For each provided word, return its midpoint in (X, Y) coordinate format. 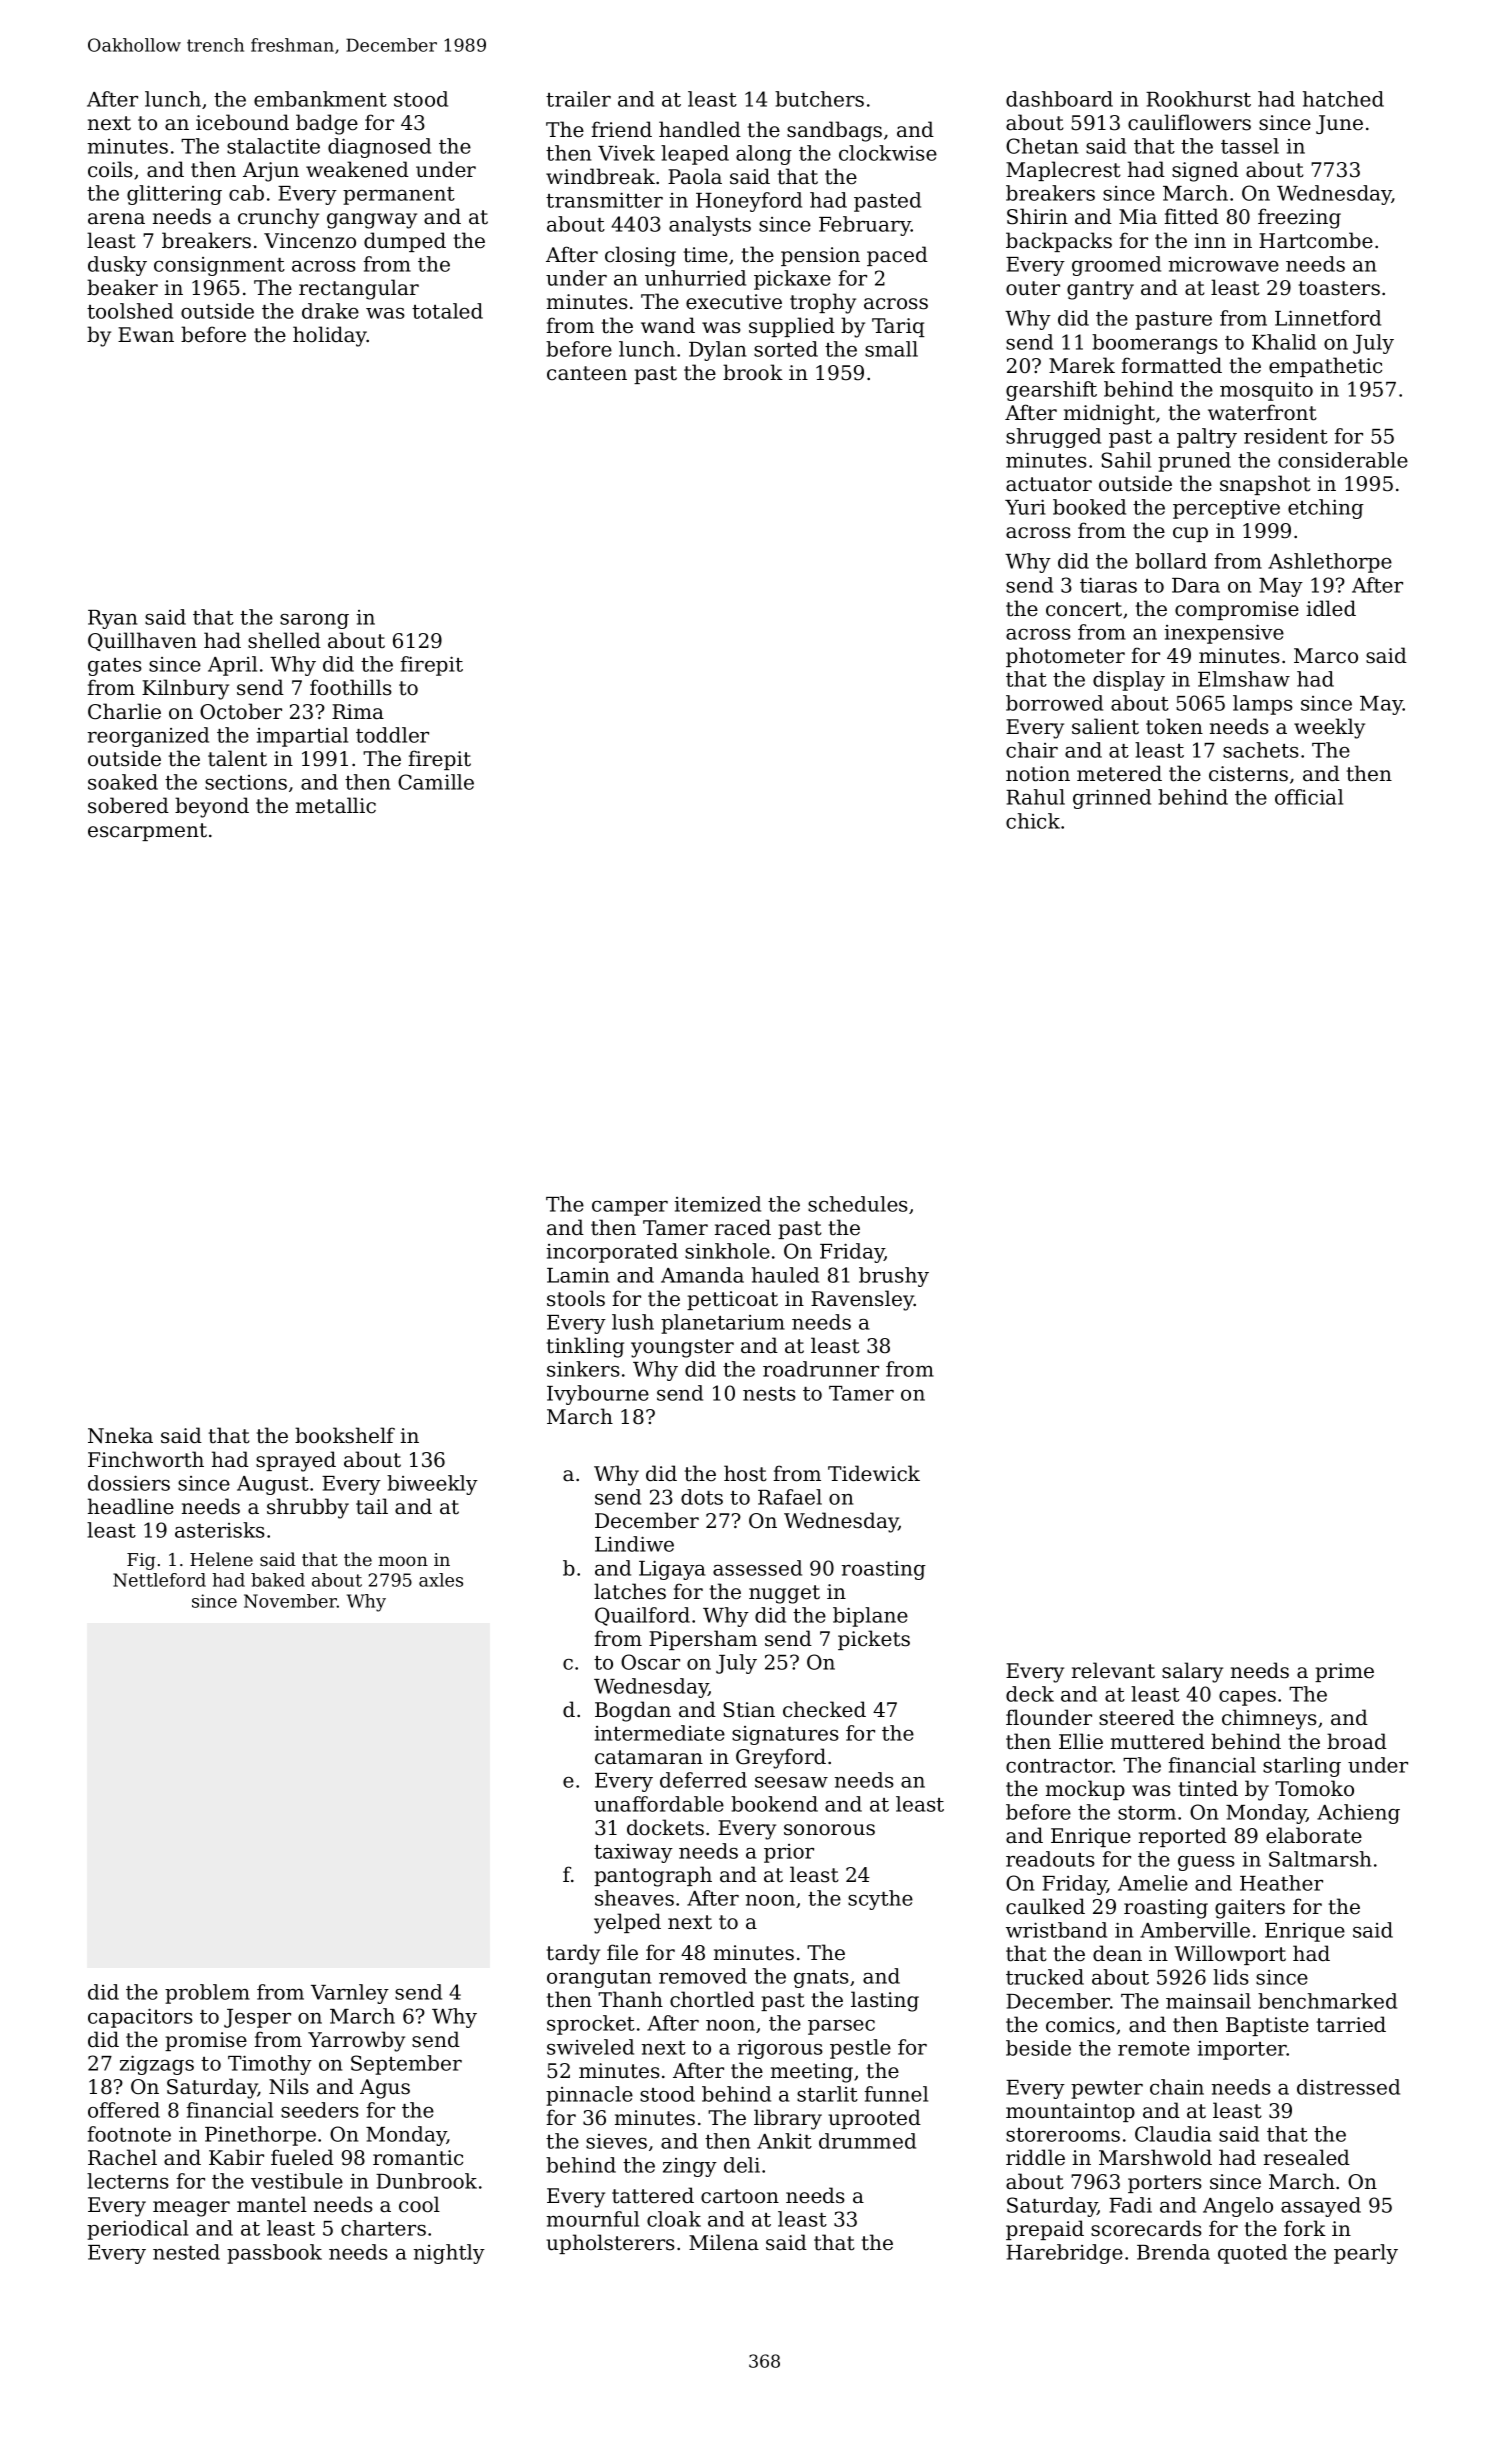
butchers (819, 99)
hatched (1343, 99)
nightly (449, 2254)
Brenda (1173, 2252)
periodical (137, 2230)
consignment (219, 266)
